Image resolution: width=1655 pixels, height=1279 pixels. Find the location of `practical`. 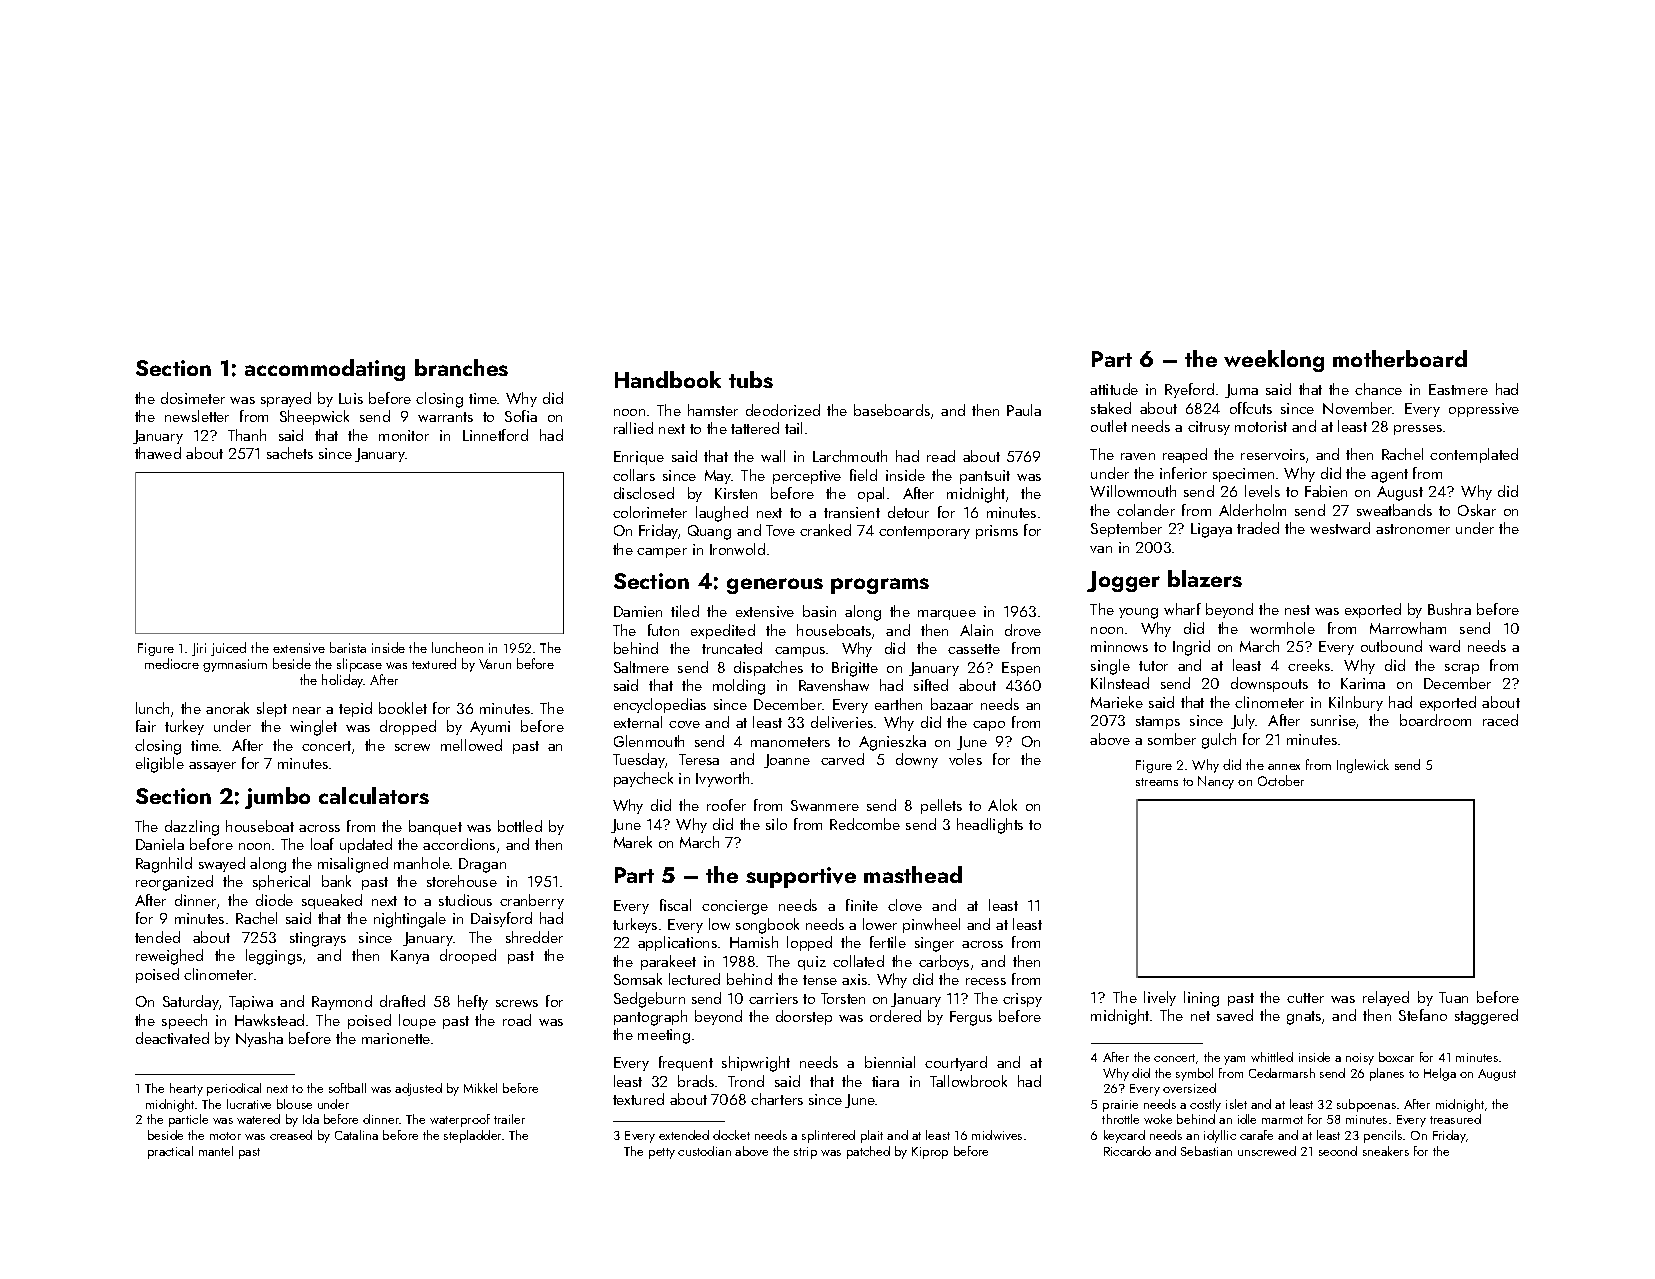

practical is located at coordinates (170, 1152).
